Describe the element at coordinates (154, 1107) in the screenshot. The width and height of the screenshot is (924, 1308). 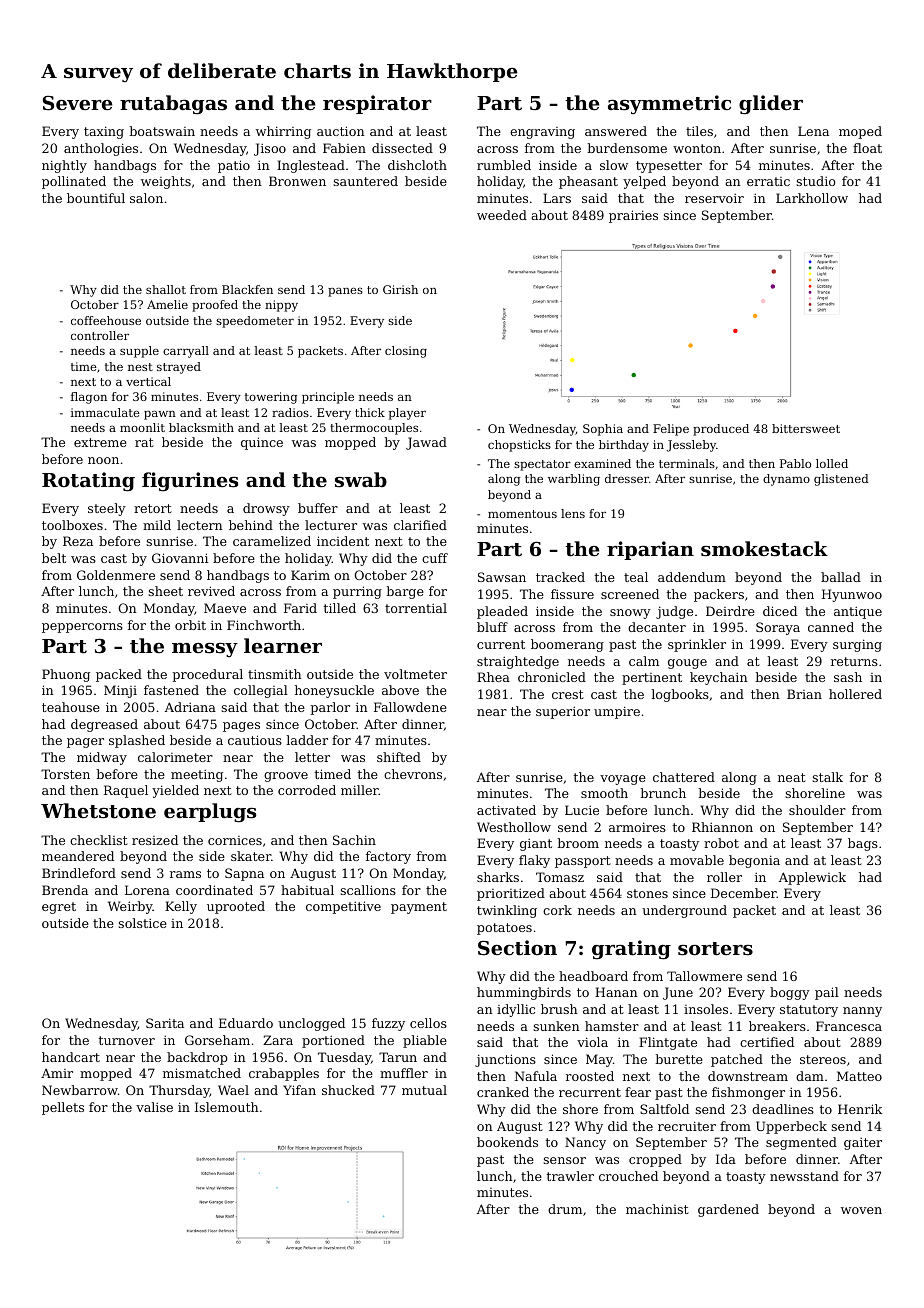
I see `valise` at that location.
